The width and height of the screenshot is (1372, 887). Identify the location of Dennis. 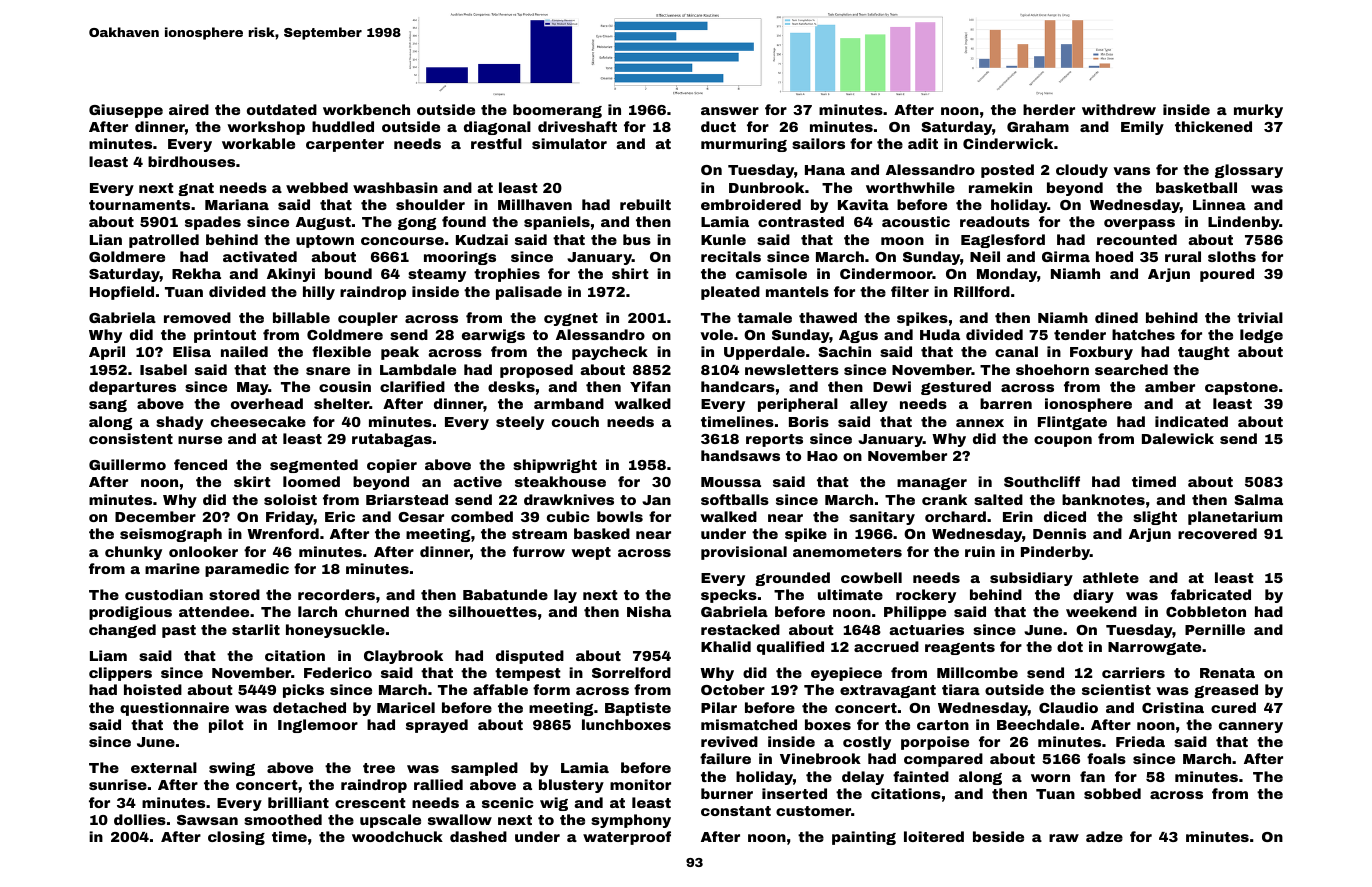
(1059, 533).
